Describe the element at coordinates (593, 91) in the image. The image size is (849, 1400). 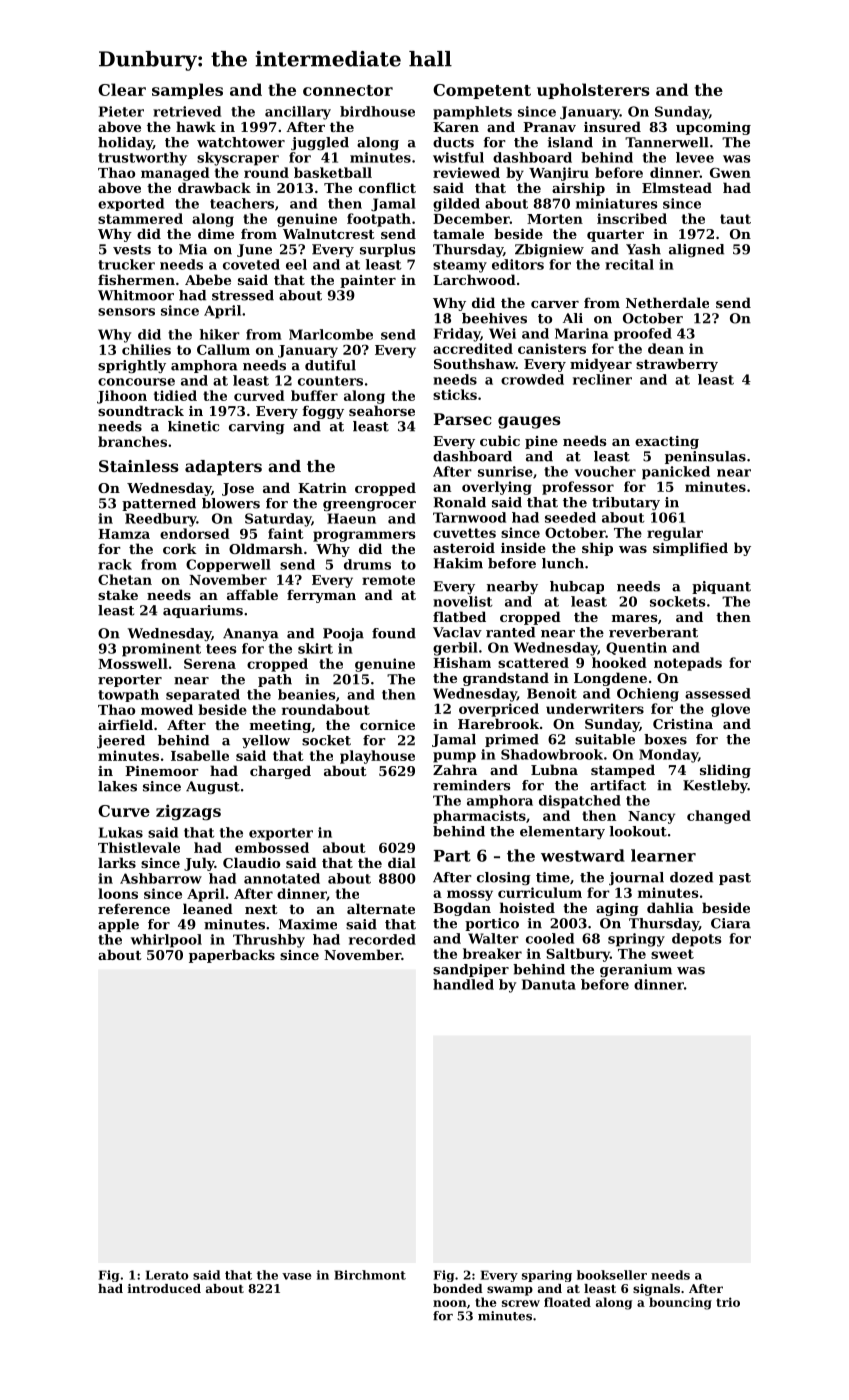
I see `upholsterers` at that location.
